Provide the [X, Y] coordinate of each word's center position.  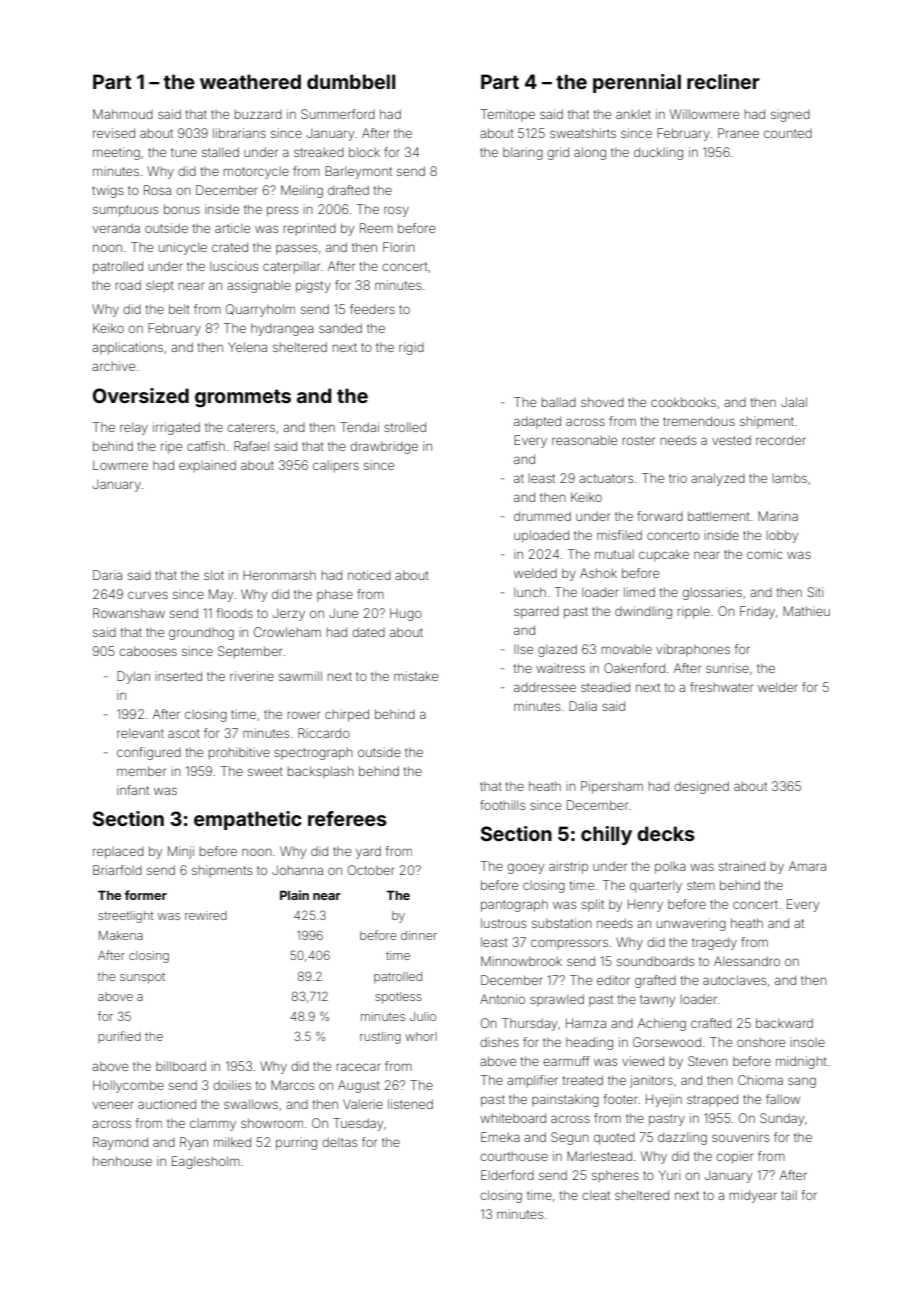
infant [133, 790]
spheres [615, 1176]
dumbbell [351, 81]
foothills [502, 805]
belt [179, 309]
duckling [658, 153]
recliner [723, 81]
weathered [250, 81]
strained [742, 866]
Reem [376, 228]
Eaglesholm [206, 1162]
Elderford [507, 1175]
